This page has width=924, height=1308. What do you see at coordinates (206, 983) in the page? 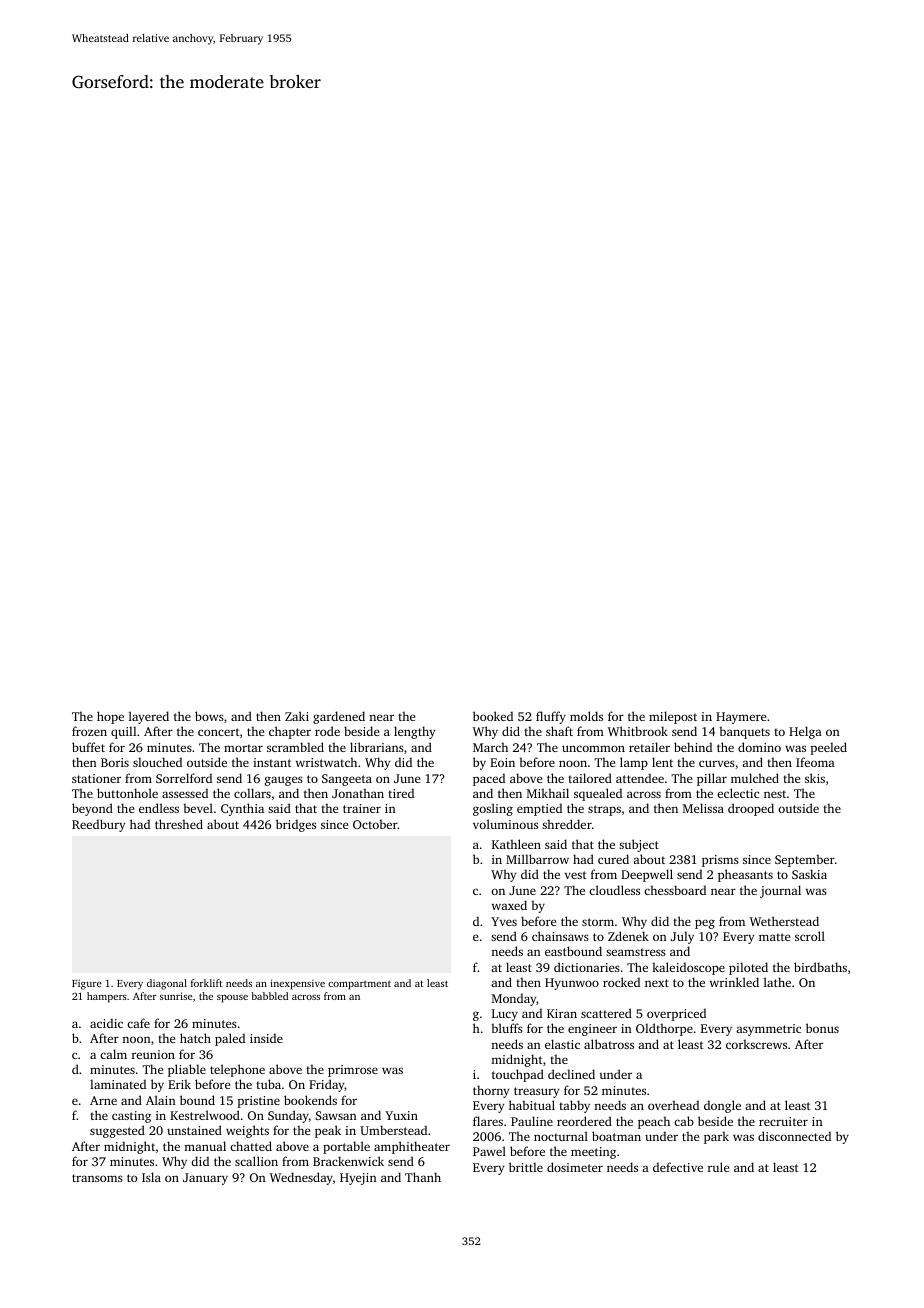
I see `forklift` at bounding box center [206, 983].
